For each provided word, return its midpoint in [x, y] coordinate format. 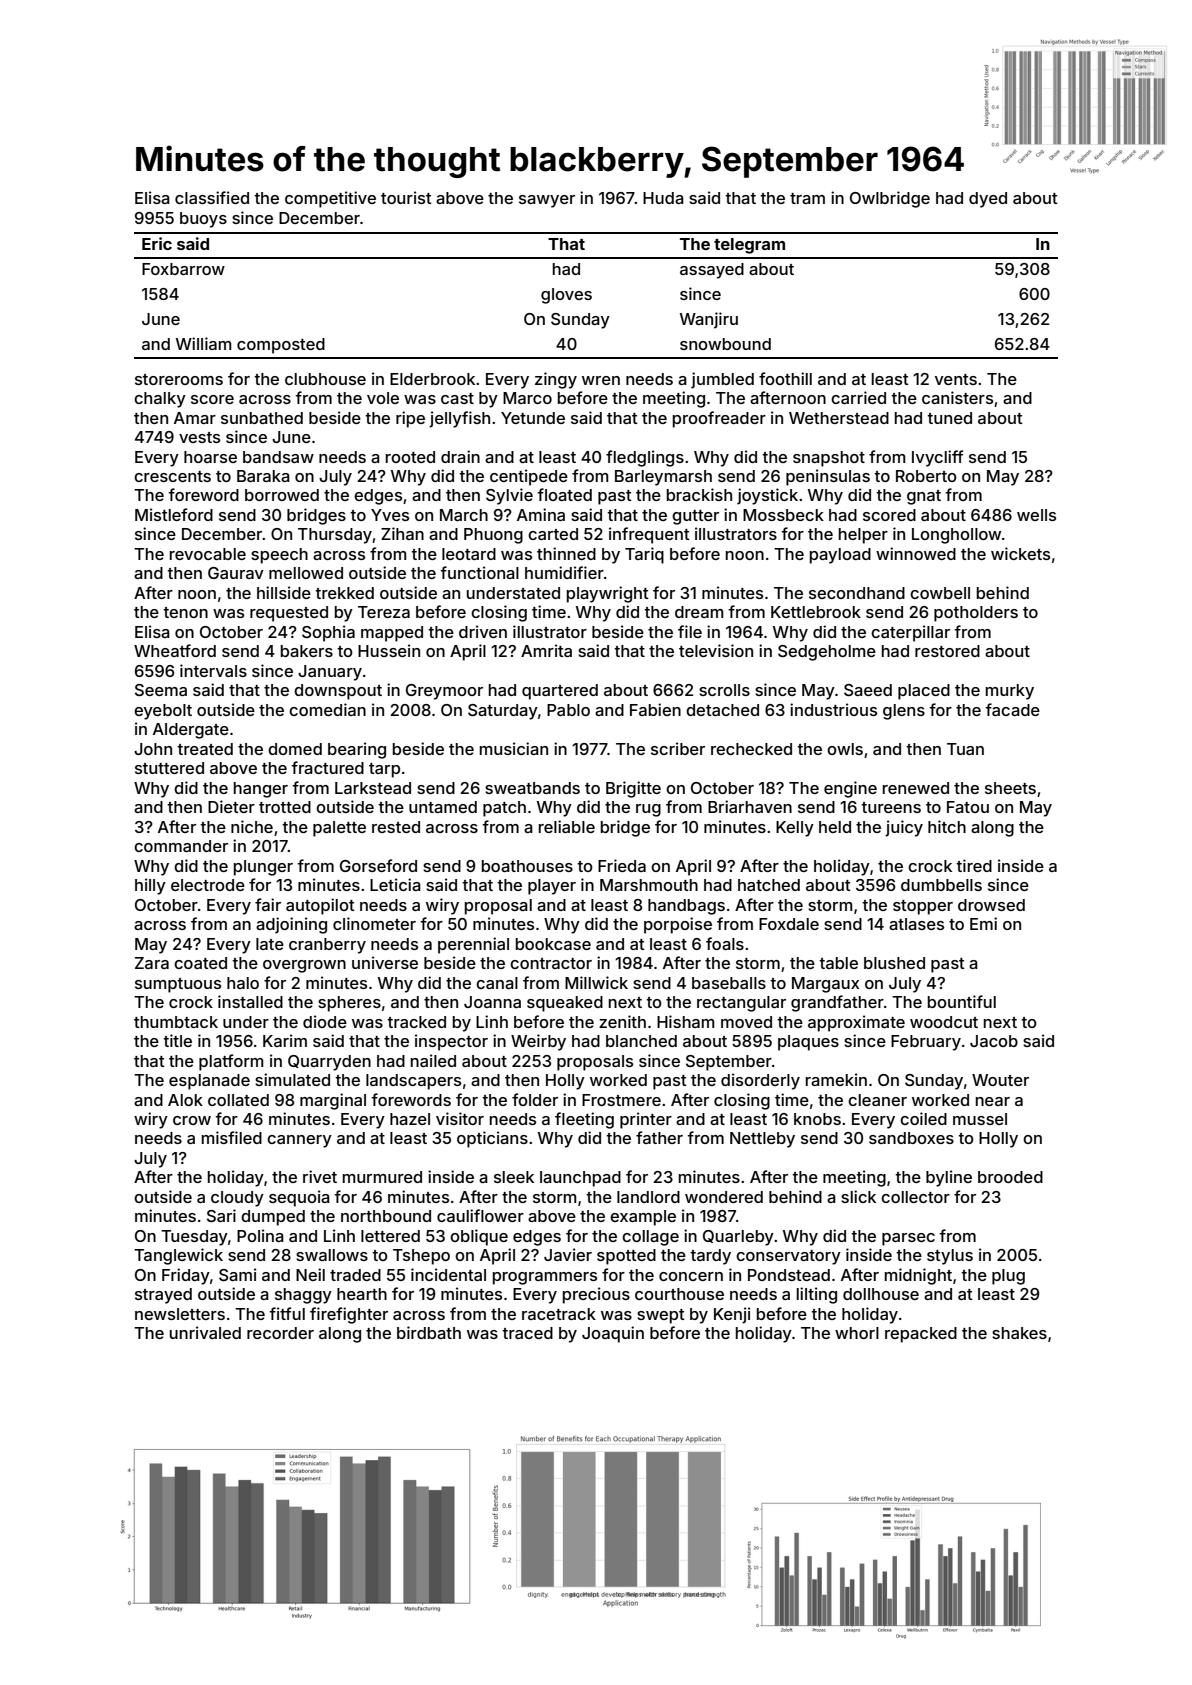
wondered [724, 1197]
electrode [208, 885]
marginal [333, 1101]
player [552, 887]
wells [1036, 515]
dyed [988, 200]
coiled [923, 1118]
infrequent [649, 535]
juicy [904, 828]
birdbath [429, 1332]
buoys [203, 220]
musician [514, 748]
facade [1012, 709]
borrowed [282, 495]
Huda [663, 198]
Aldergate [191, 731]
